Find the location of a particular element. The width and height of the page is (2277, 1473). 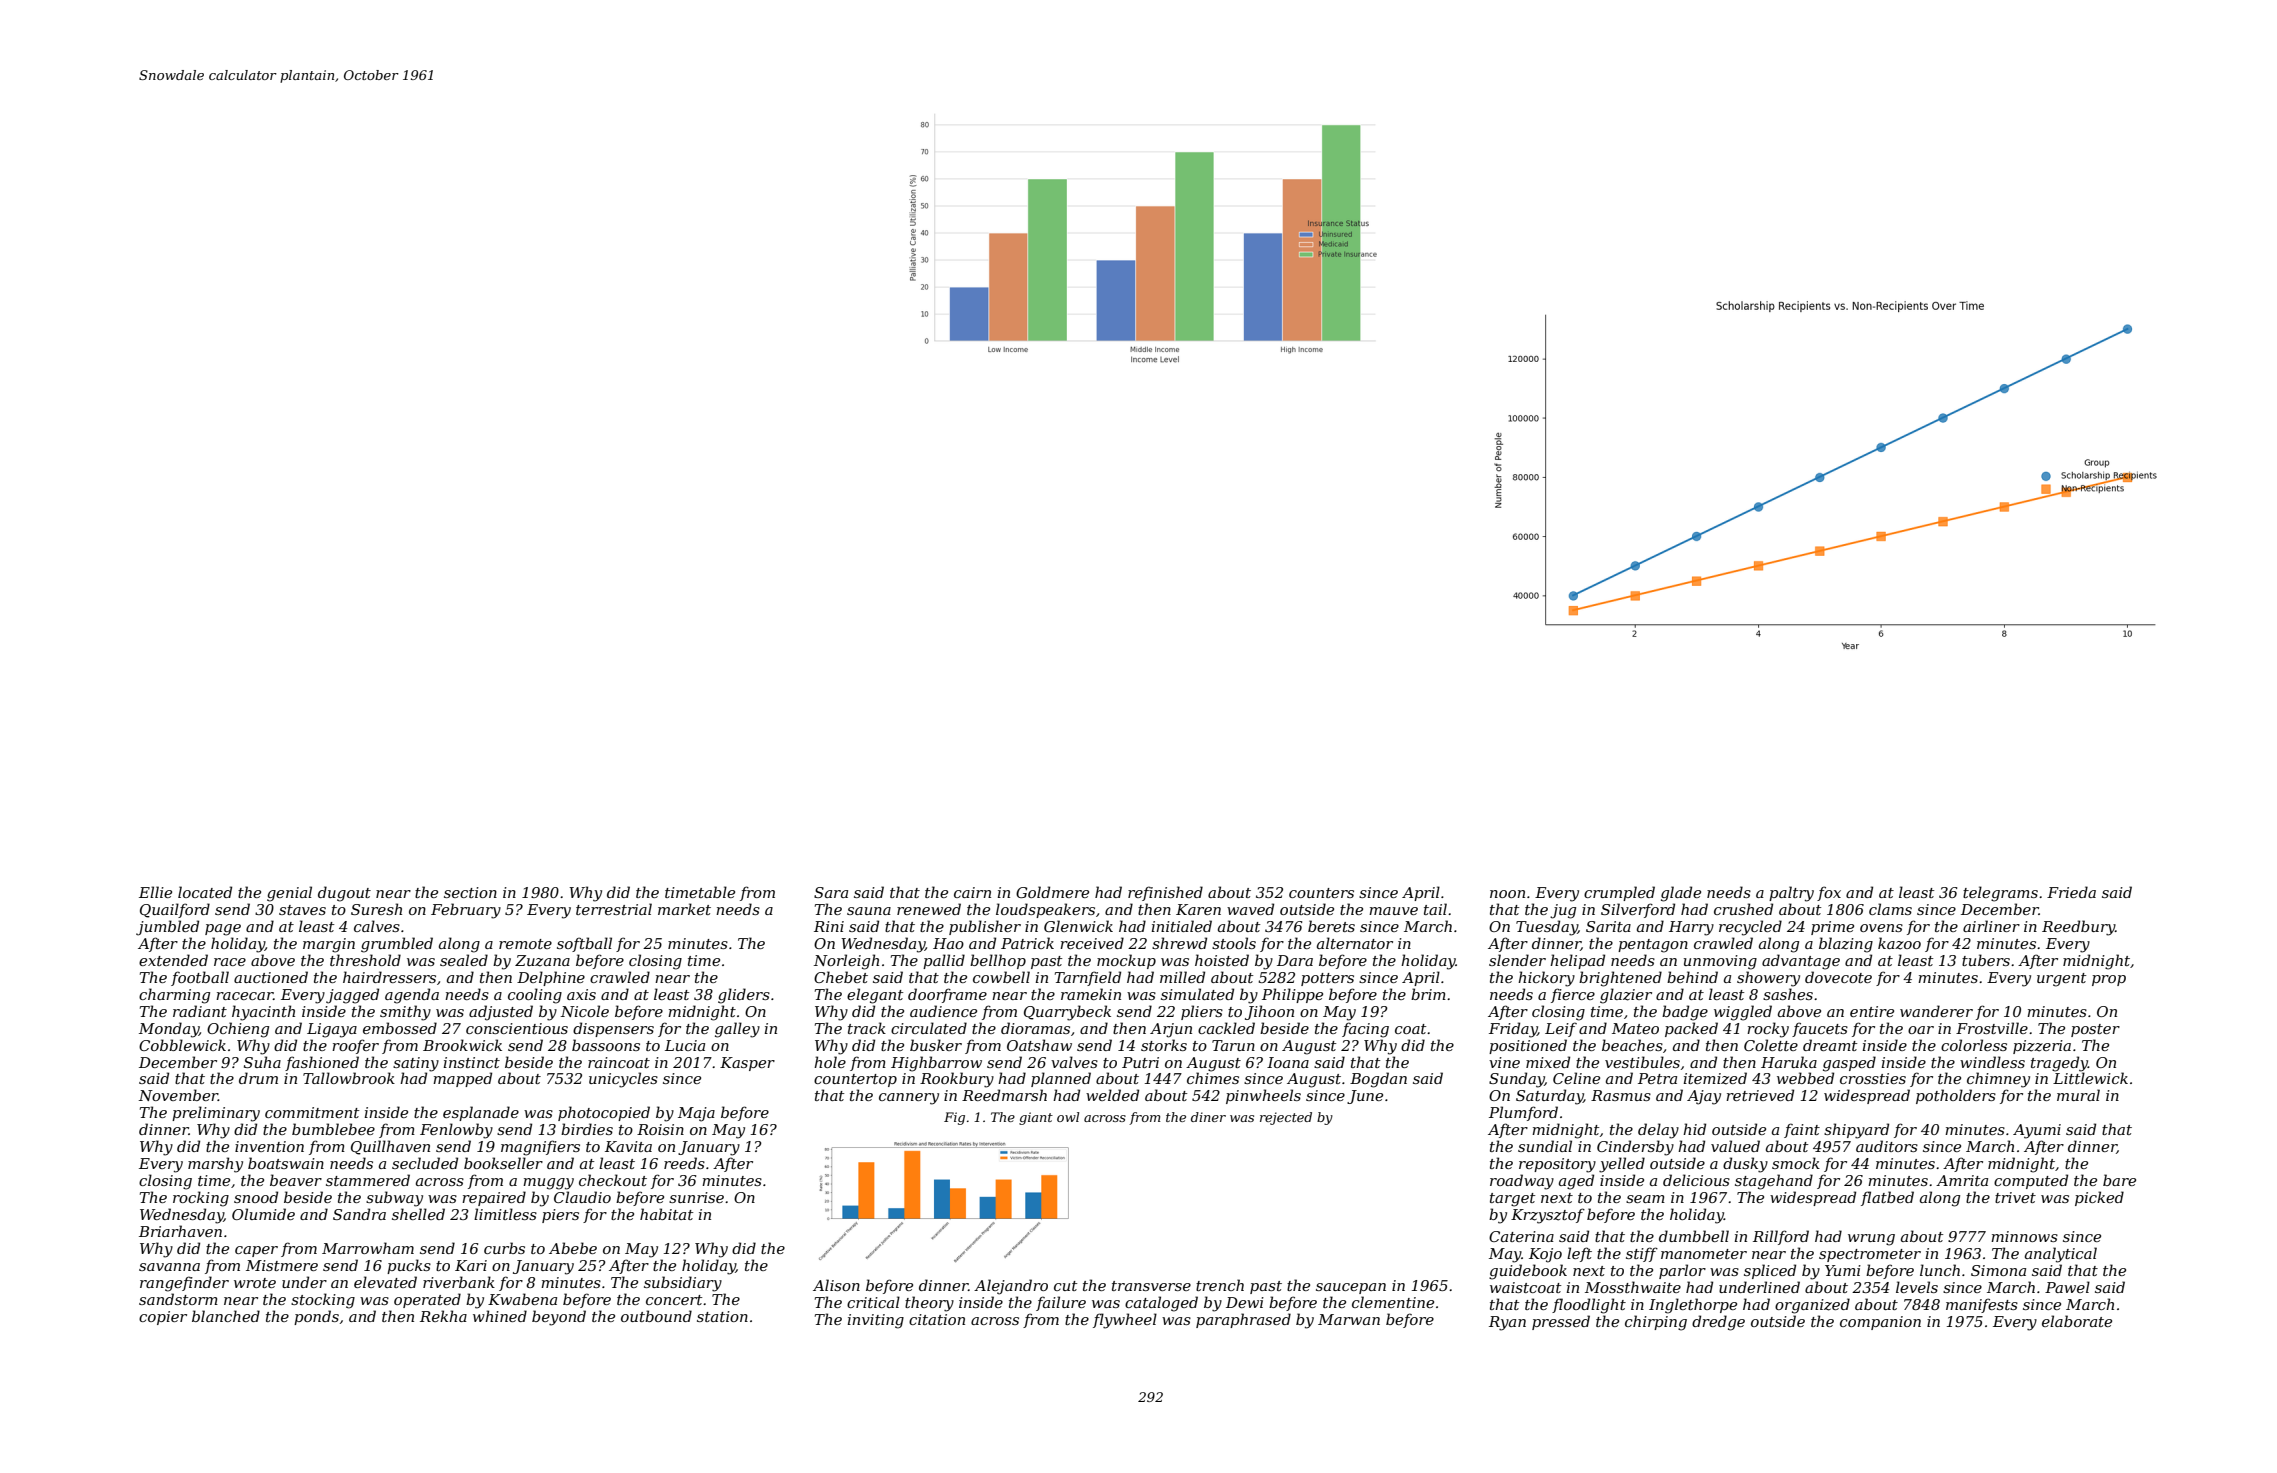

potters is located at coordinates (1327, 979).
